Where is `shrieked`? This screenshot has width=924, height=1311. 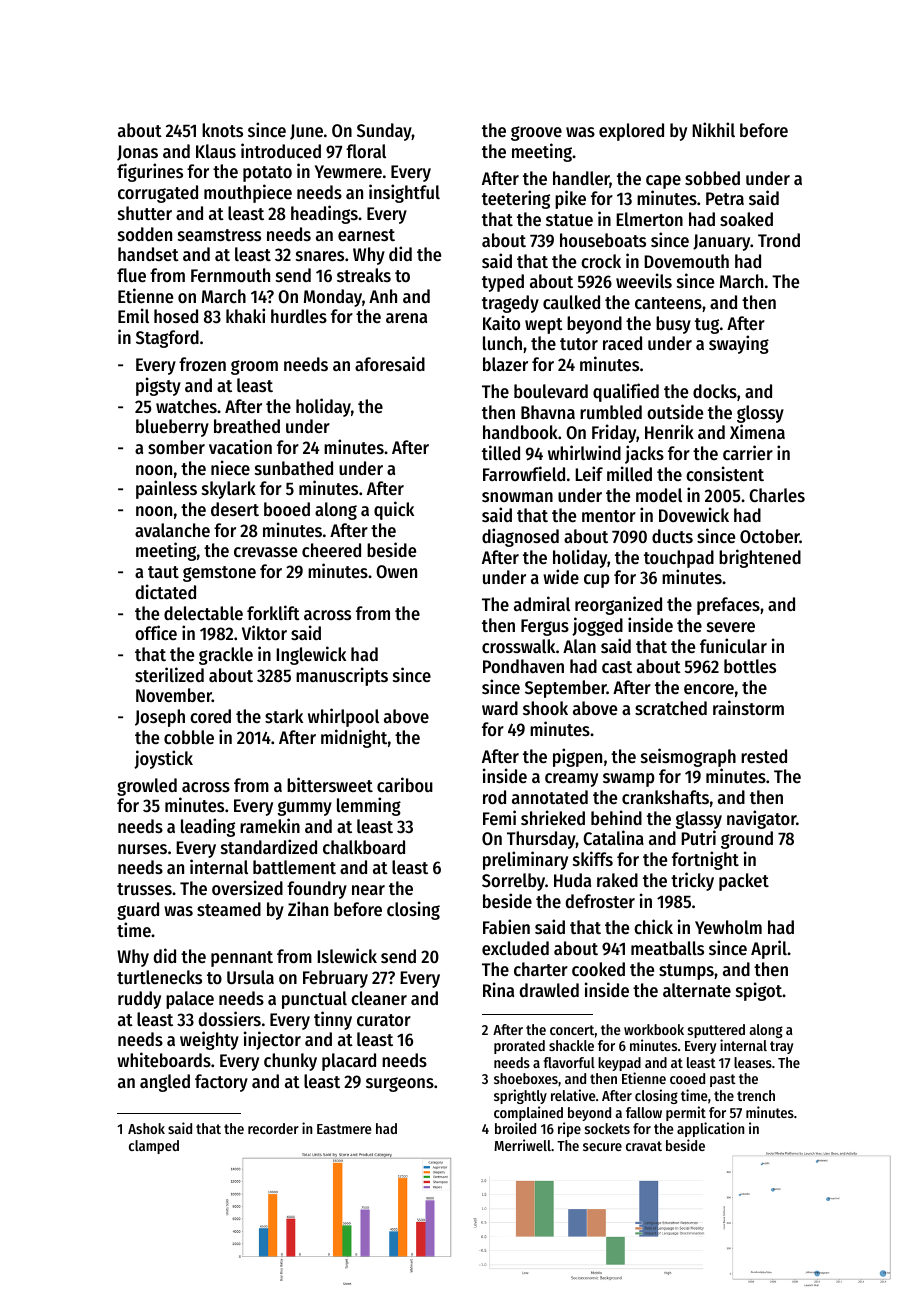
shrieked is located at coordinates (553, 817).
